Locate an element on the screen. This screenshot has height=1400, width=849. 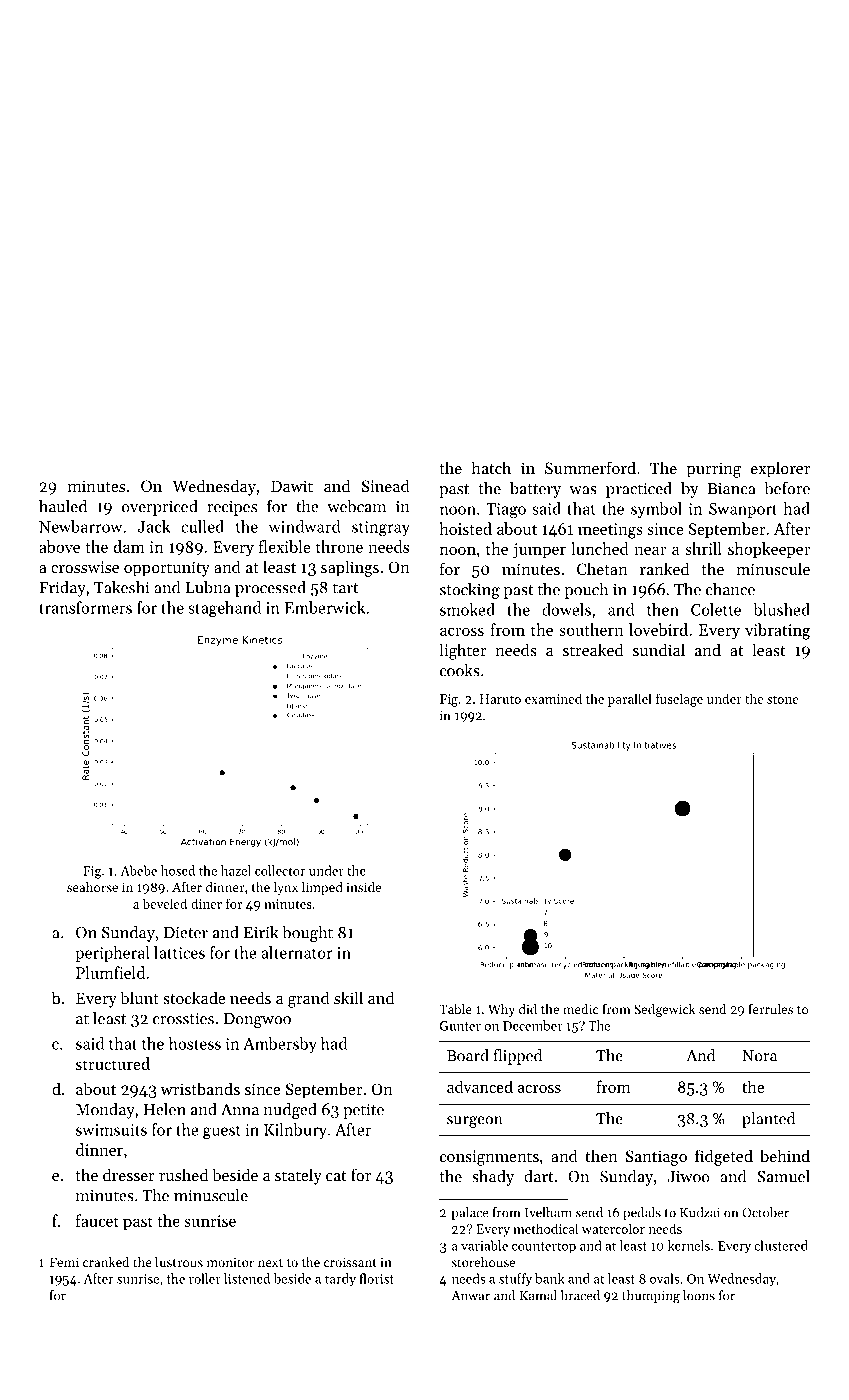
hauled is located at coordinates (63, 506).
